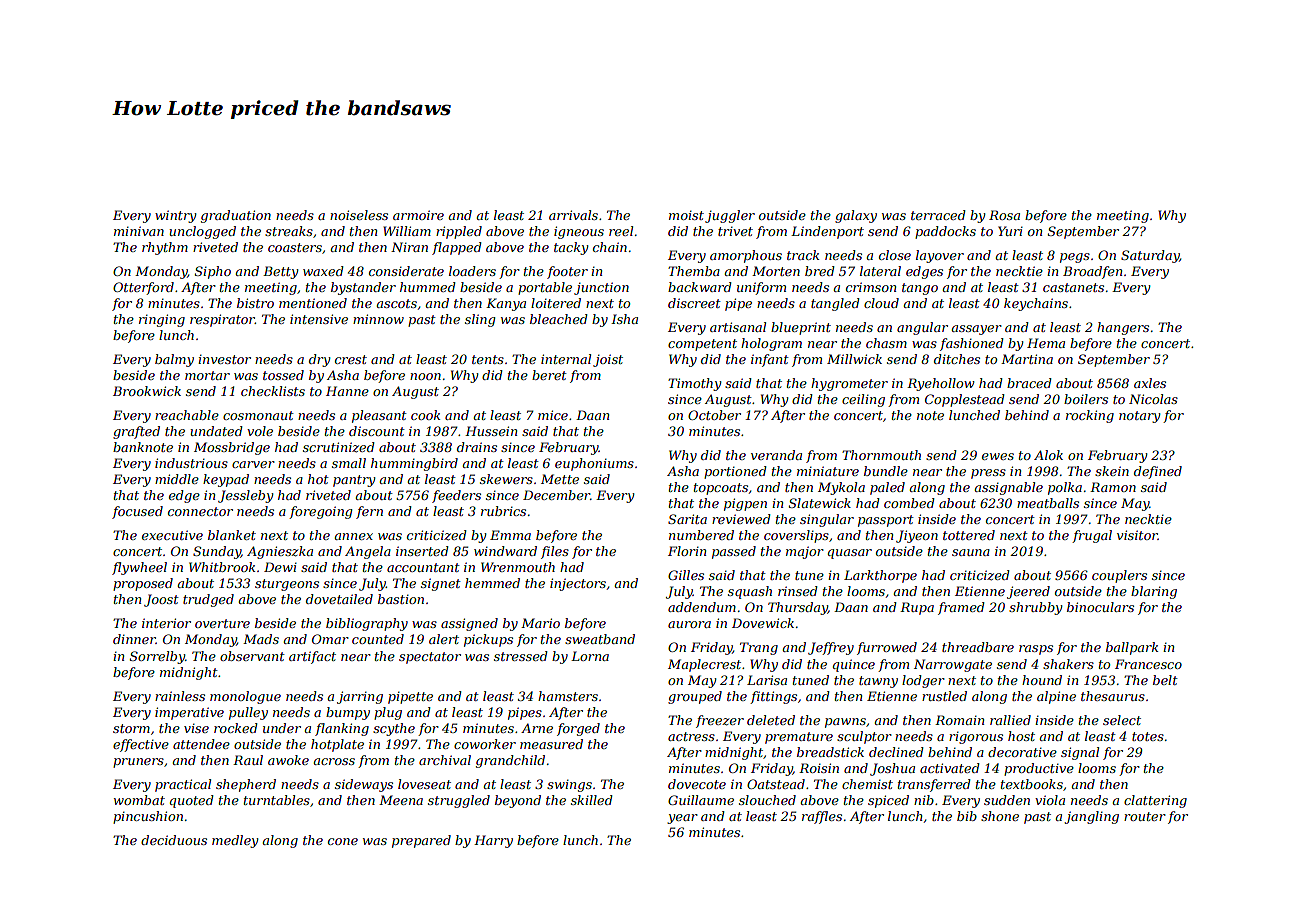 This page has width=1308, height=924. Describe the element at coordinates (1090, 416) in the page. I see `rocking` at that location.
